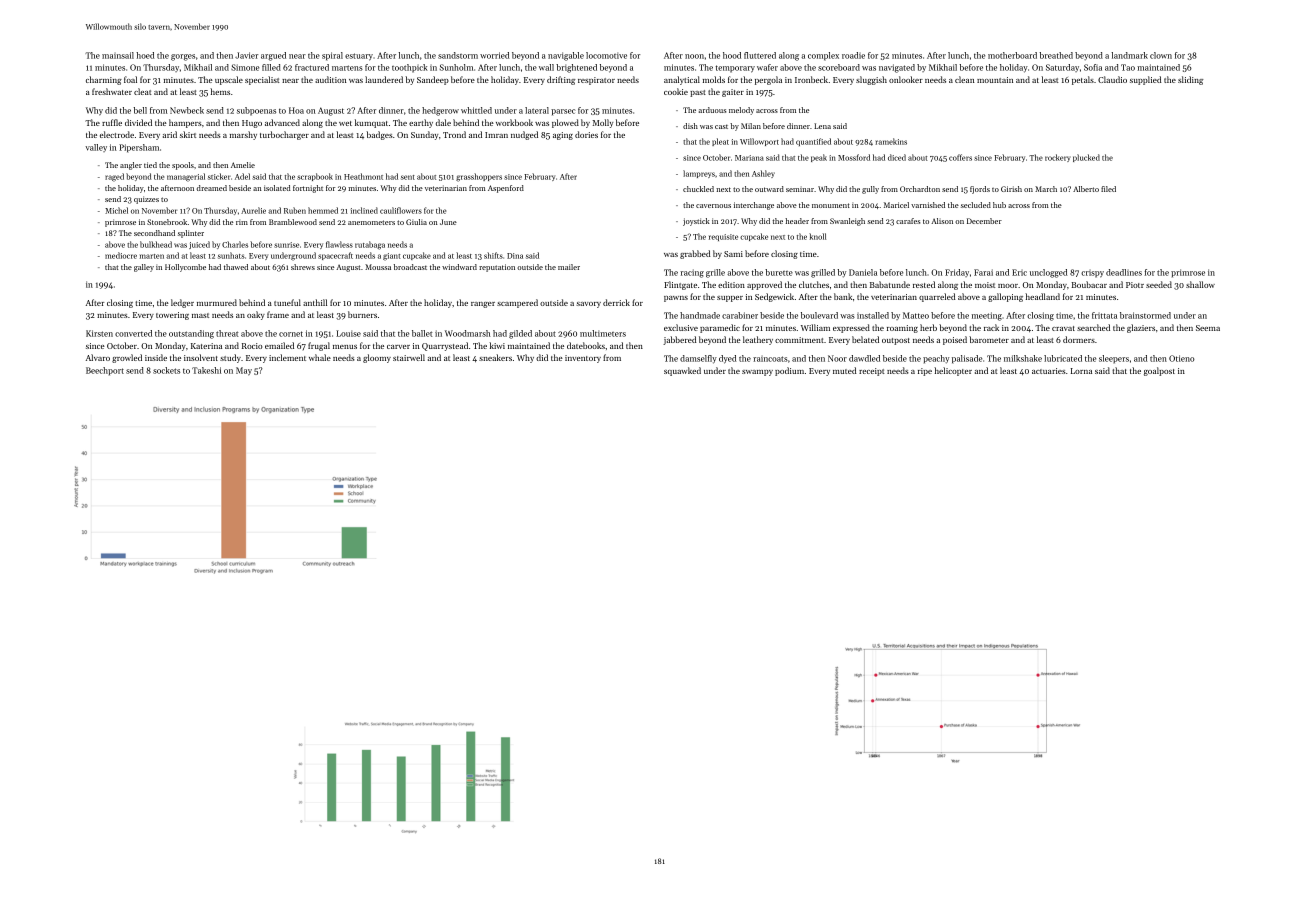  Describe the element at coordinates (823, 56) in the screenshot. I see `complex` at that location.
